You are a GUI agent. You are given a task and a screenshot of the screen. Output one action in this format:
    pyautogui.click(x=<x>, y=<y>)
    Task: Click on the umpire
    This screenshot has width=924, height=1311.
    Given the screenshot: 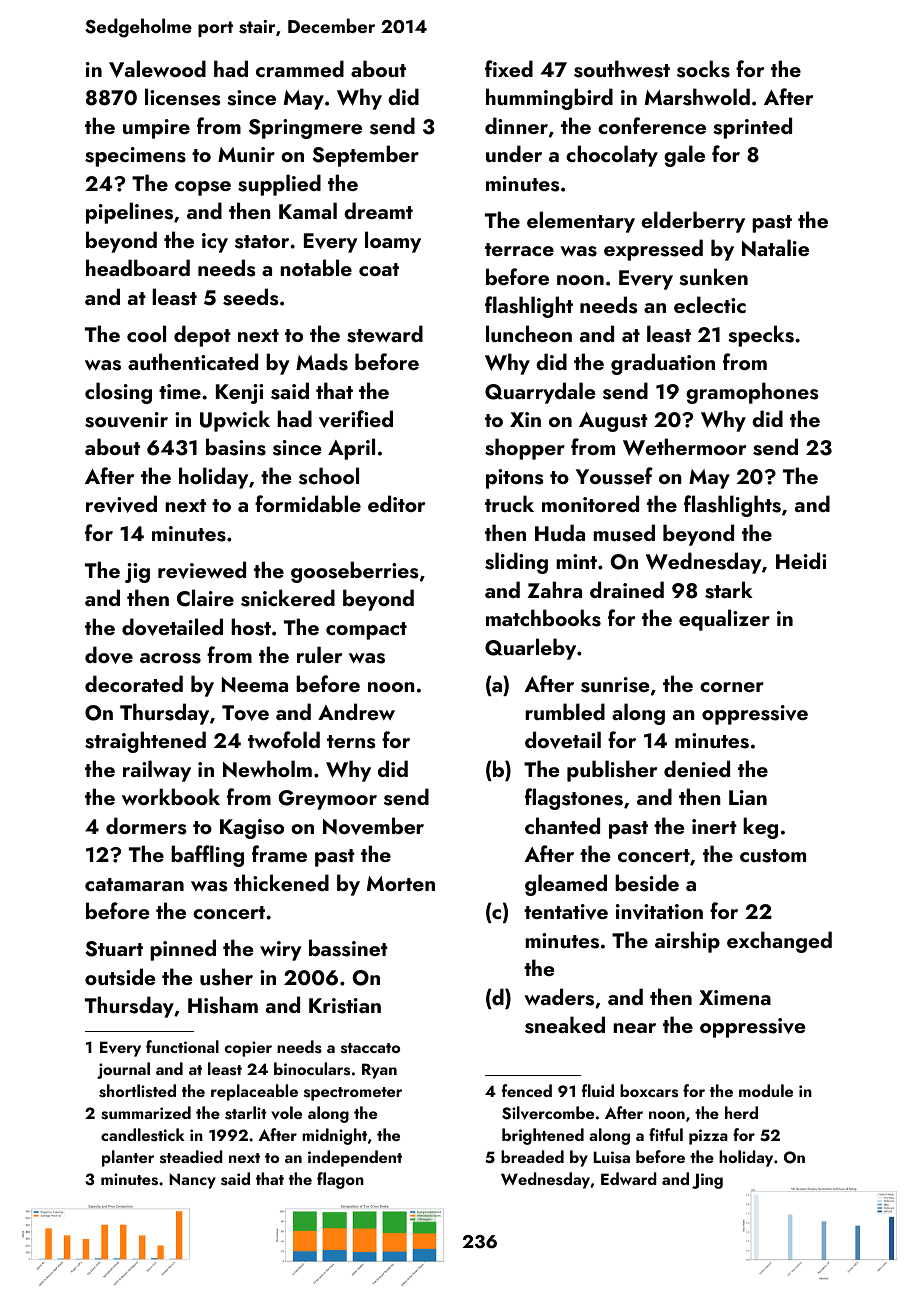 What is the action you would take?
    pyautogui.click(x=156, y=129)
